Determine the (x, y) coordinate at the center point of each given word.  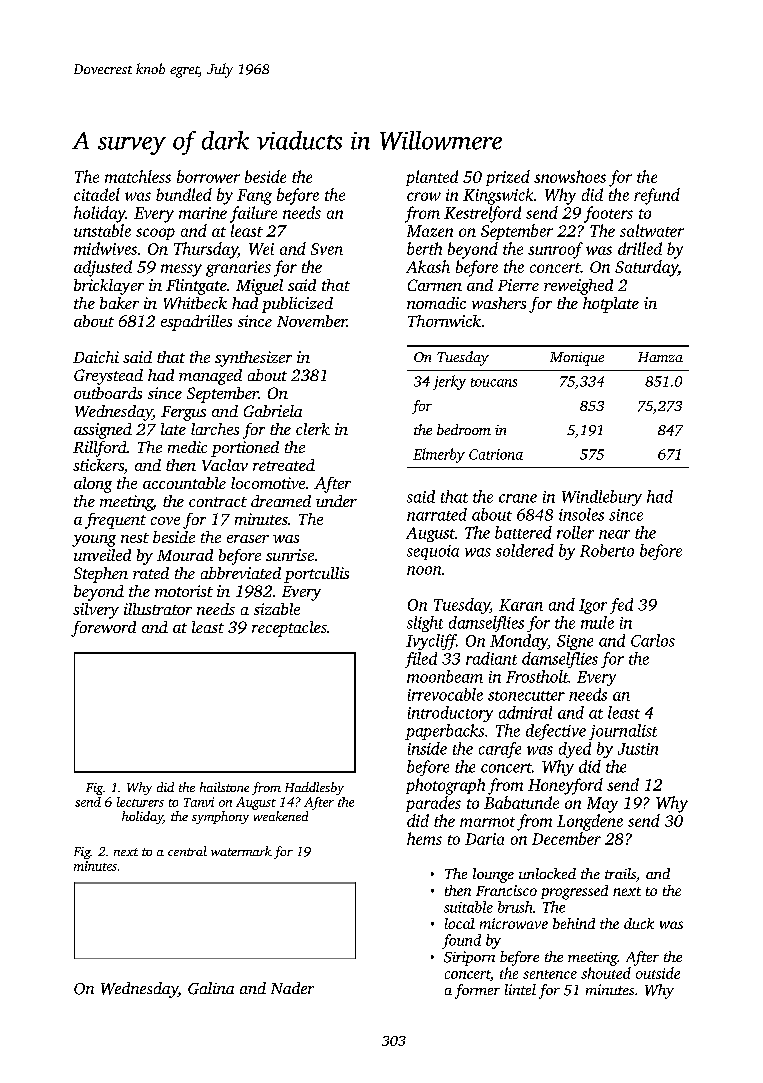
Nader (292, 988)
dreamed (281, 501)
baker (119, 303)
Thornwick (444, 321)
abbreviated (241, 573)
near (614, 534)
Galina (211, 988)
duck (639, 923)
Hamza (660, 357)
